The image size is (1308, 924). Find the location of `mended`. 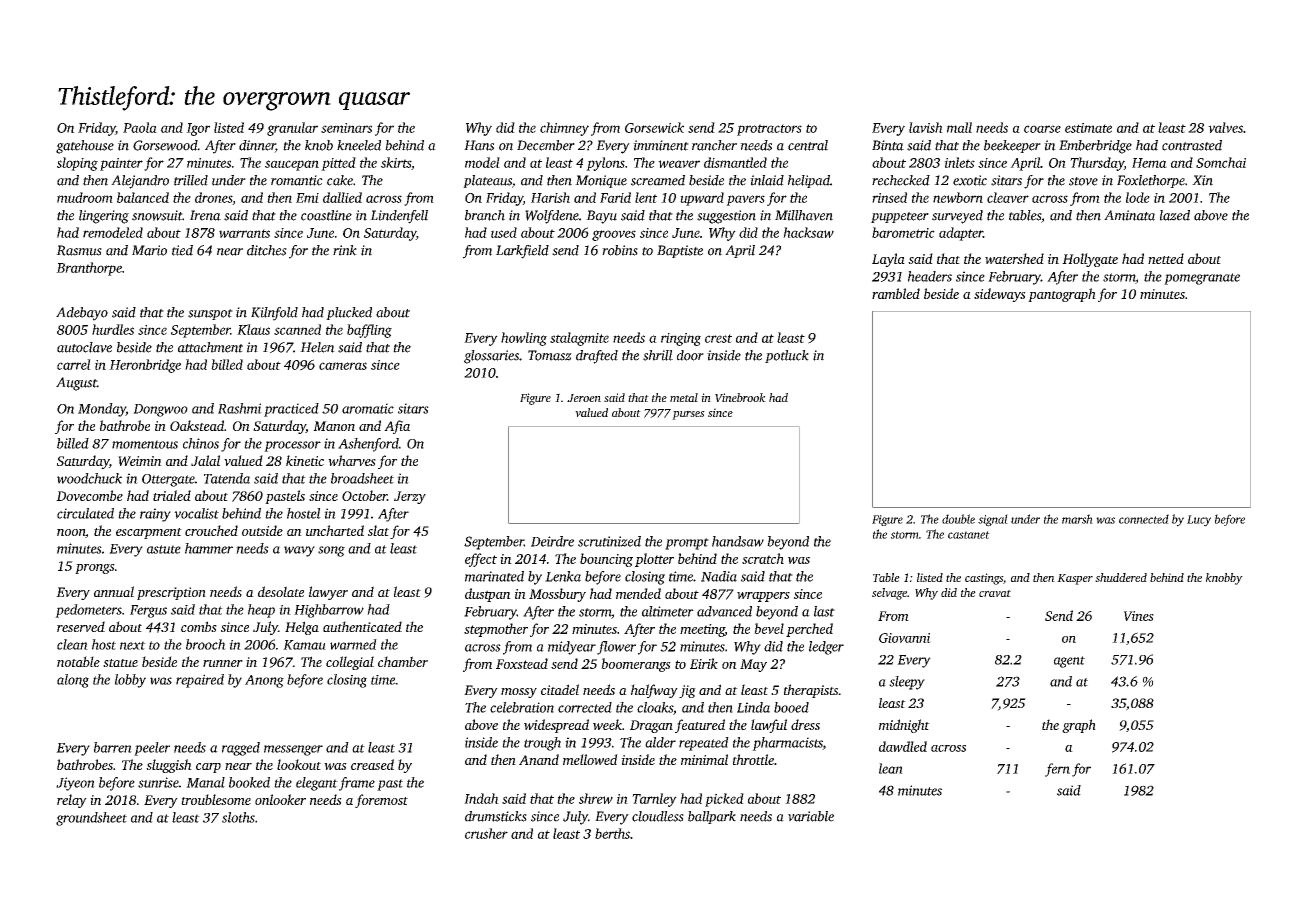

mended is located at coordinates (638, 593).
